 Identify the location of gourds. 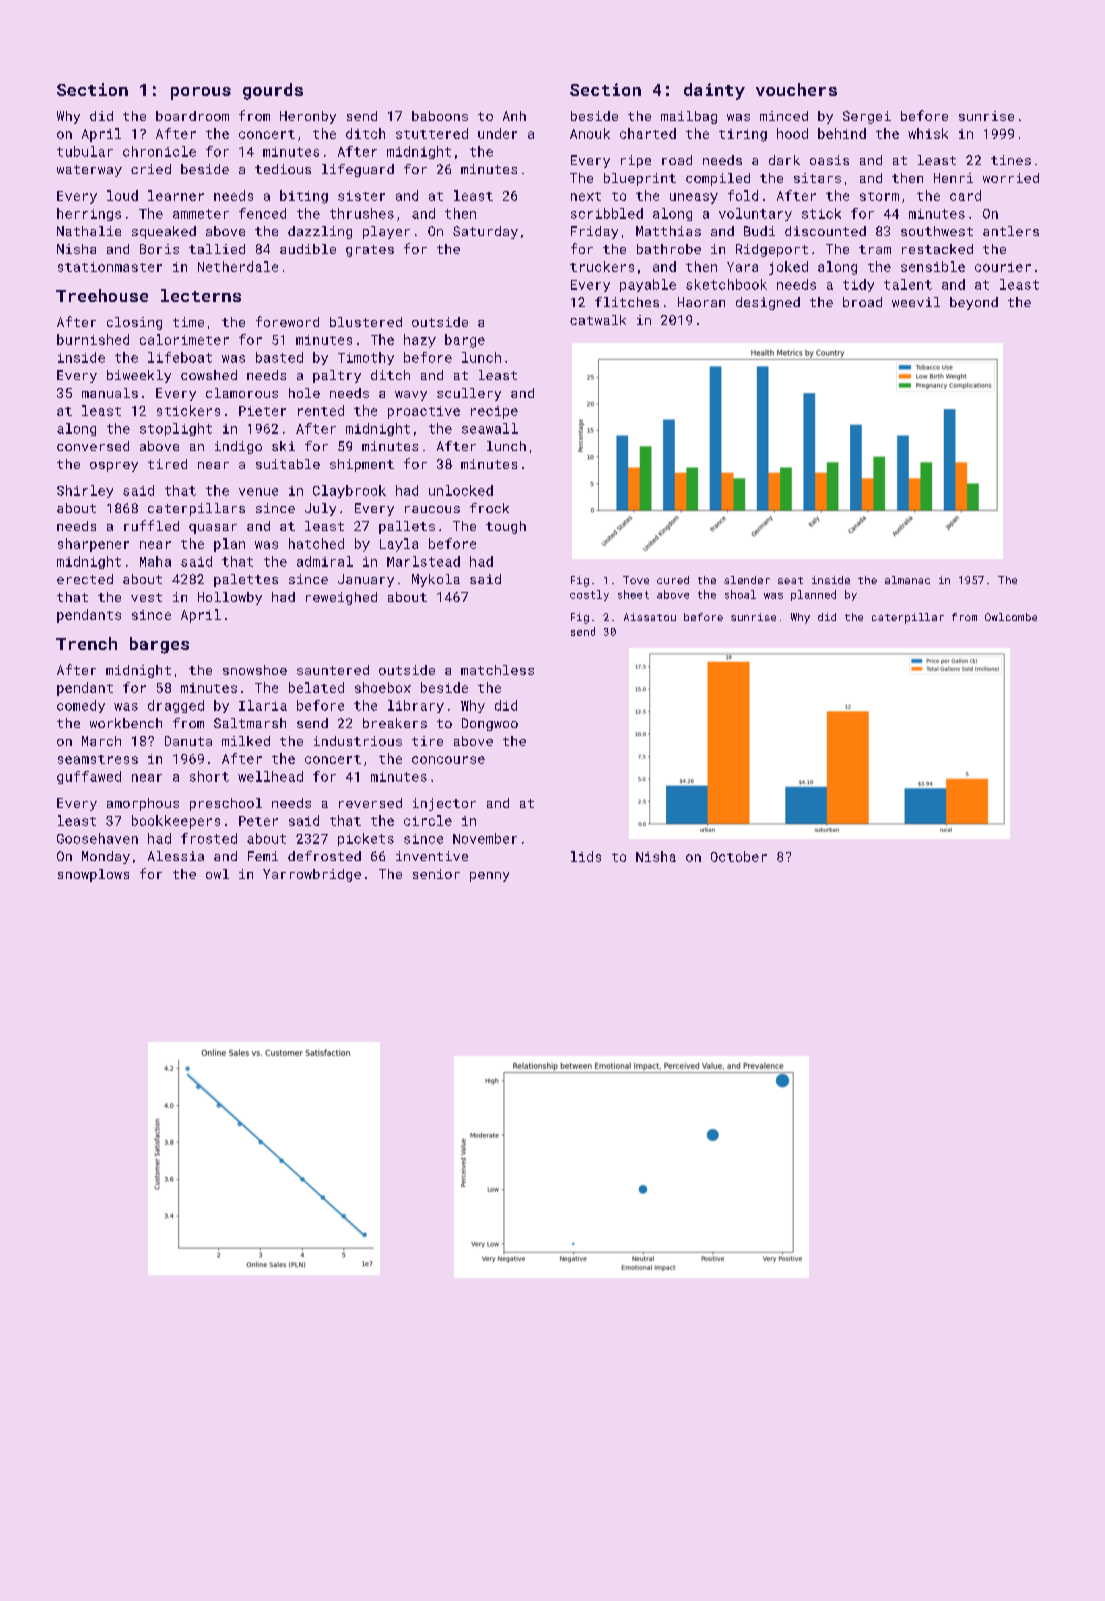
(273, 91).
